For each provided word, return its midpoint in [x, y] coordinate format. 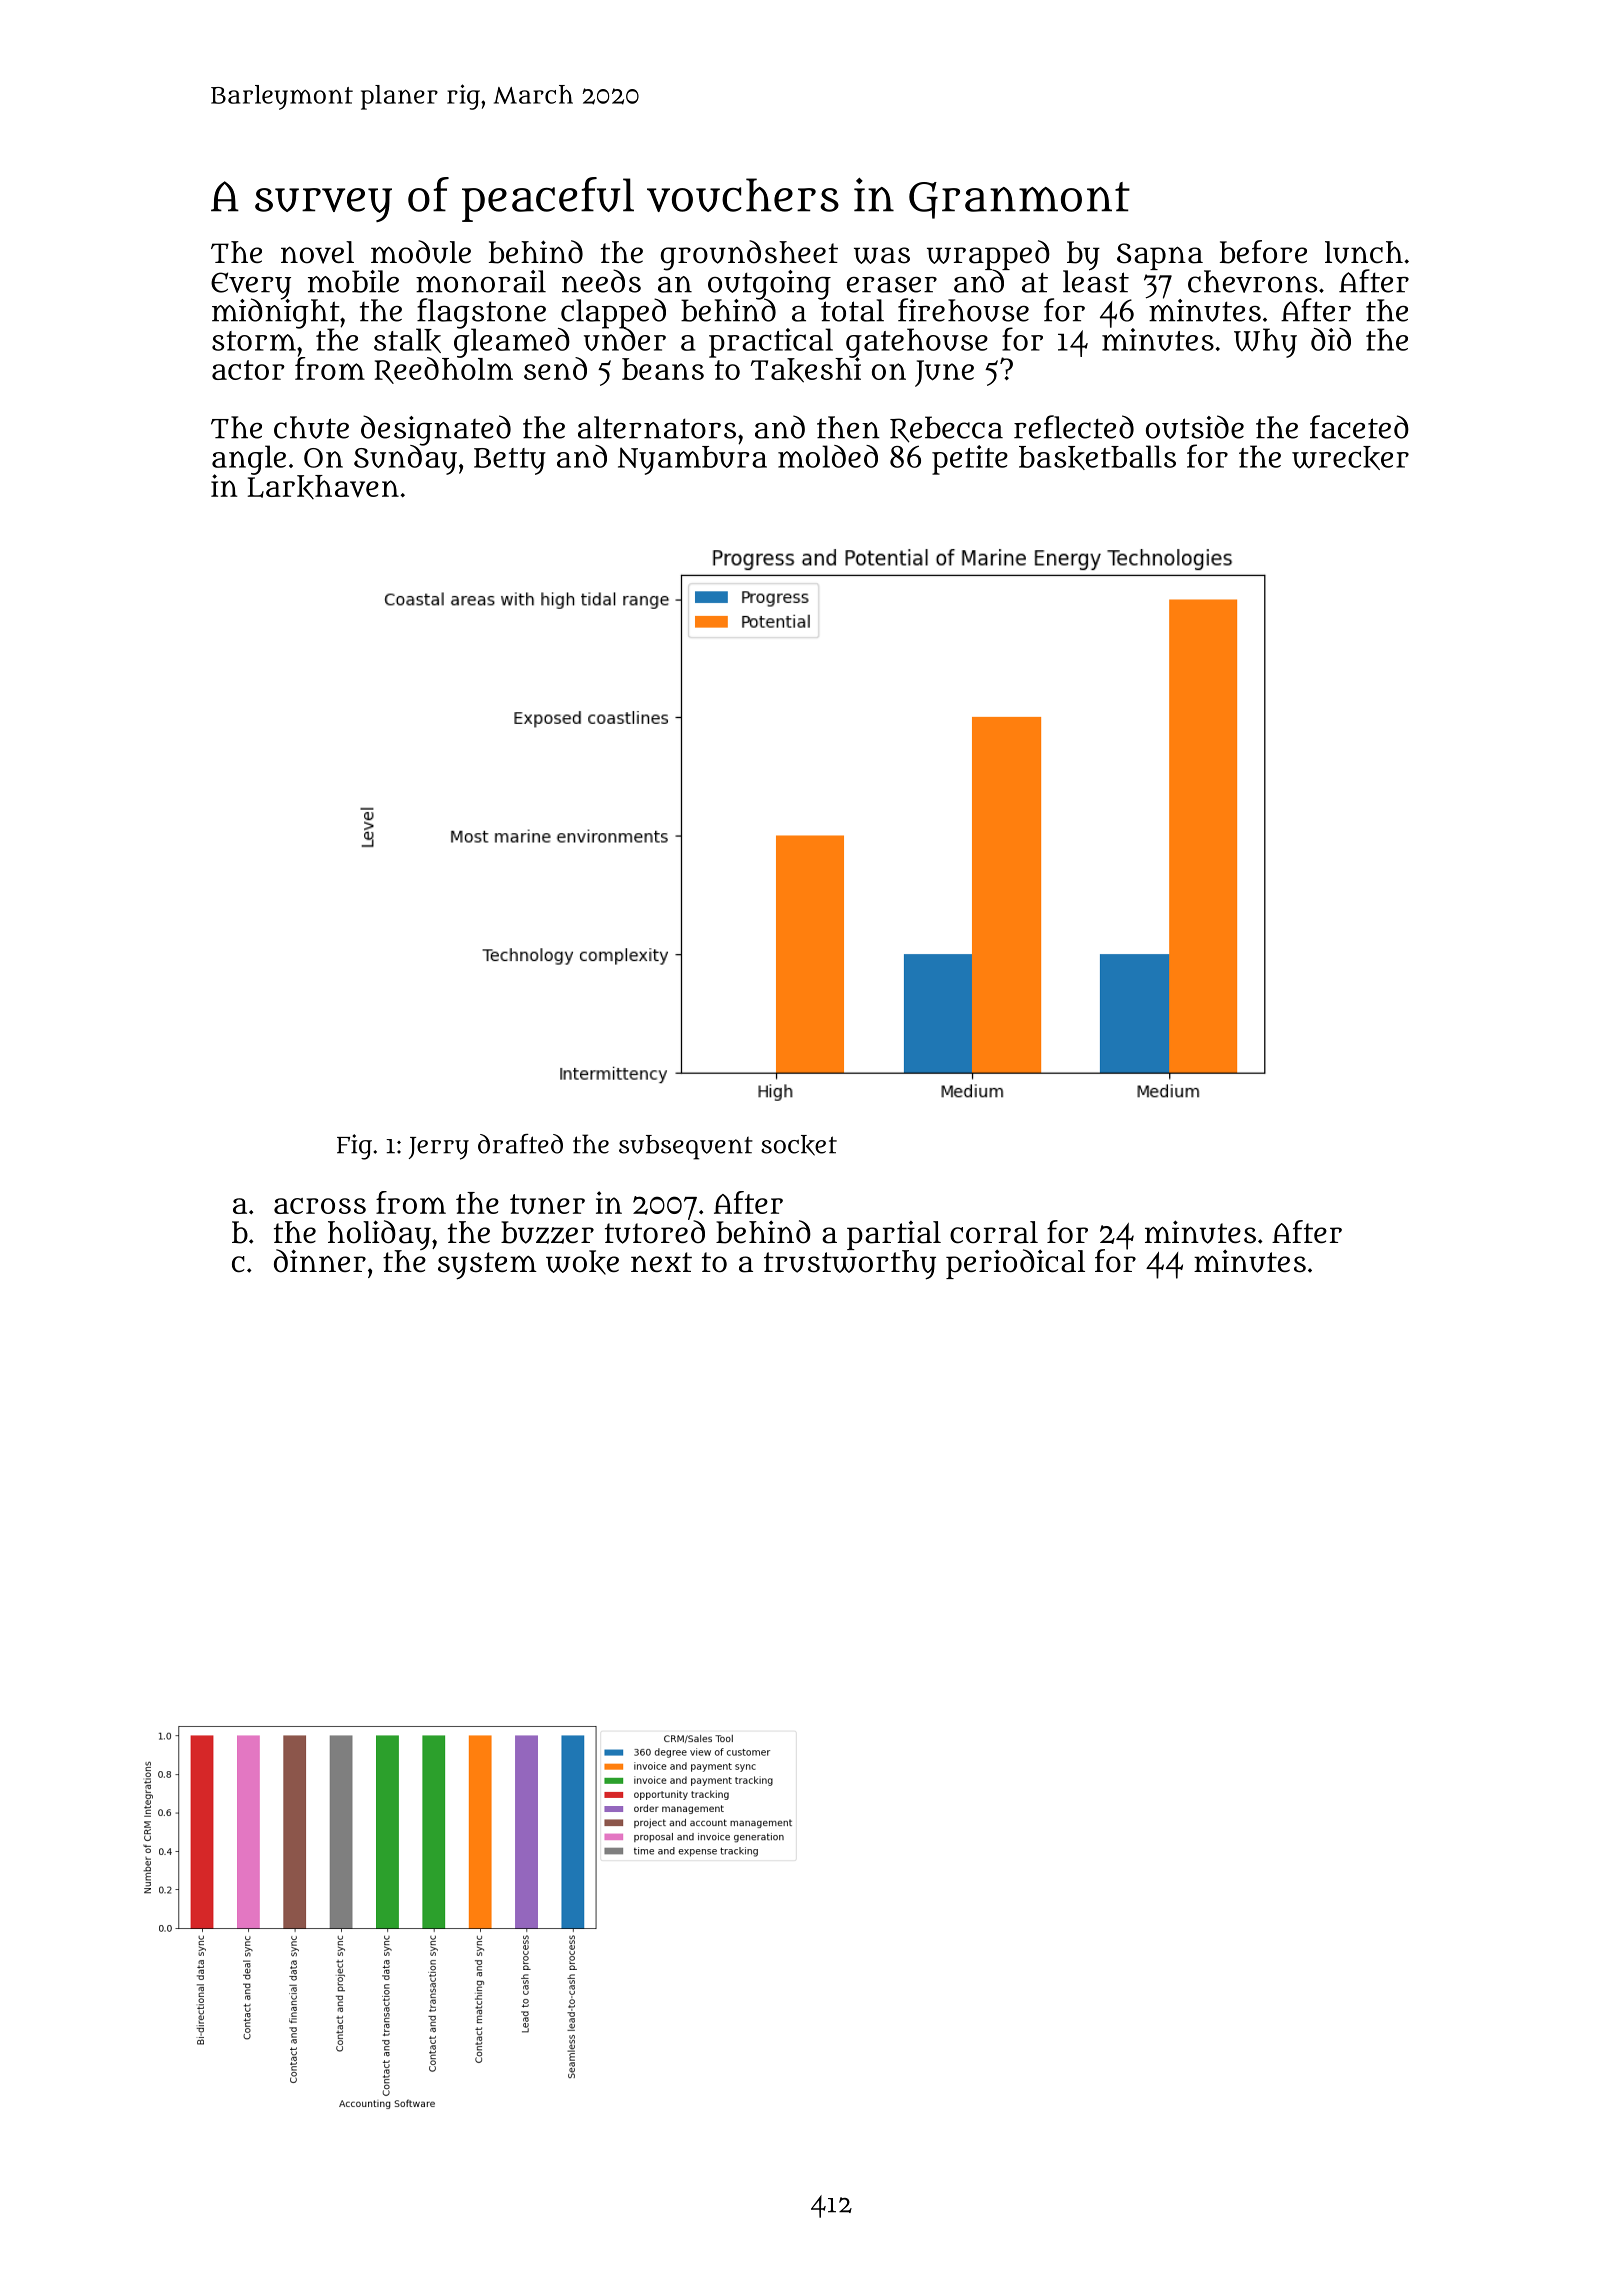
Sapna [1160, 256]
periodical [1015, 1264]
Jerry [439, 1148]
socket [799, 1145]
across [320, 1206]
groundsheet [749, 255]
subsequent [686, 1147]
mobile [353, 281]
